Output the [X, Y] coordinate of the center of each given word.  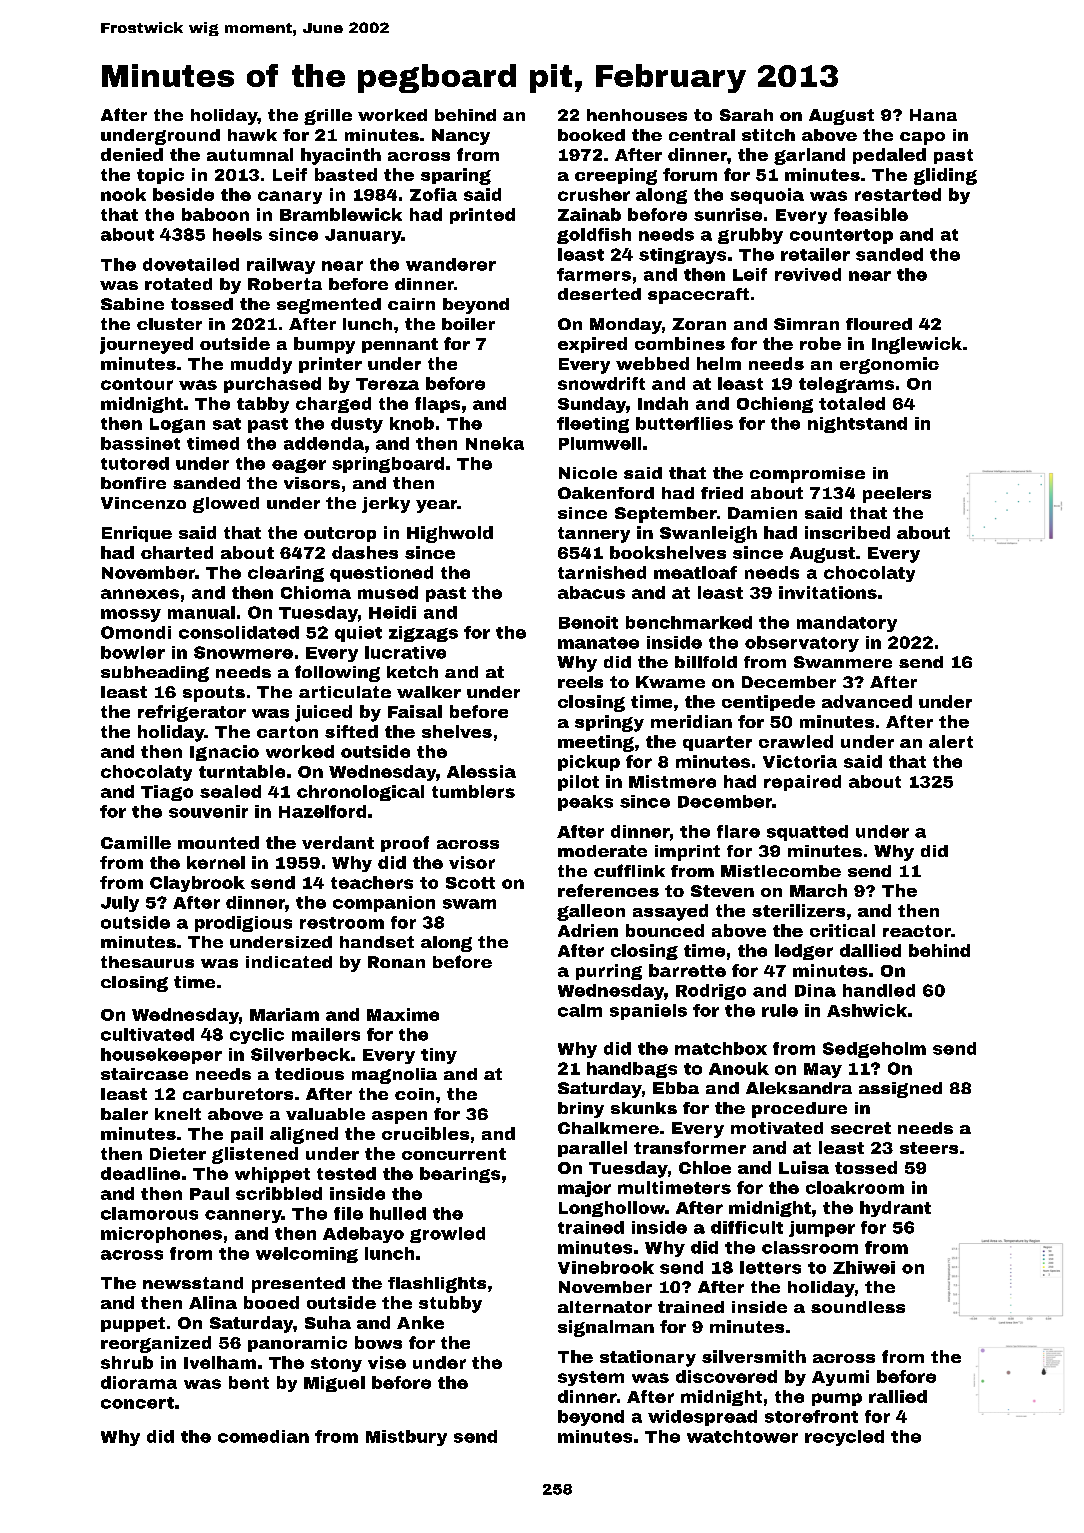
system [591, 1378]
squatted [807, 833]
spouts [214, 694]
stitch [768, 135]
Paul [209, 1193]
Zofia [433, 194]
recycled [844, 1438]
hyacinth [341, 156]
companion [384, 904]
